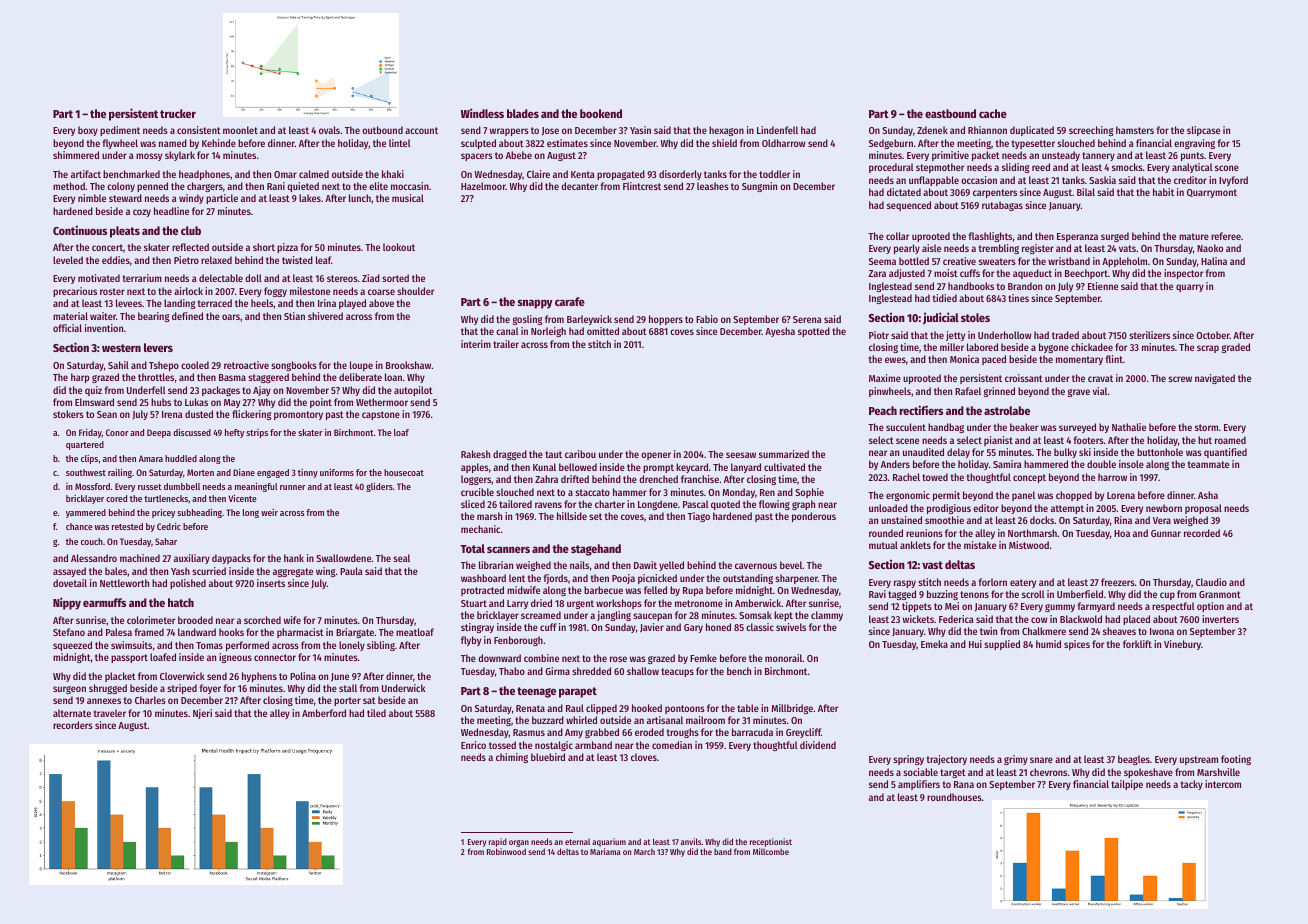  Describe the element at coordinates (644, 757) in the image. I see `cloves` at that location.
